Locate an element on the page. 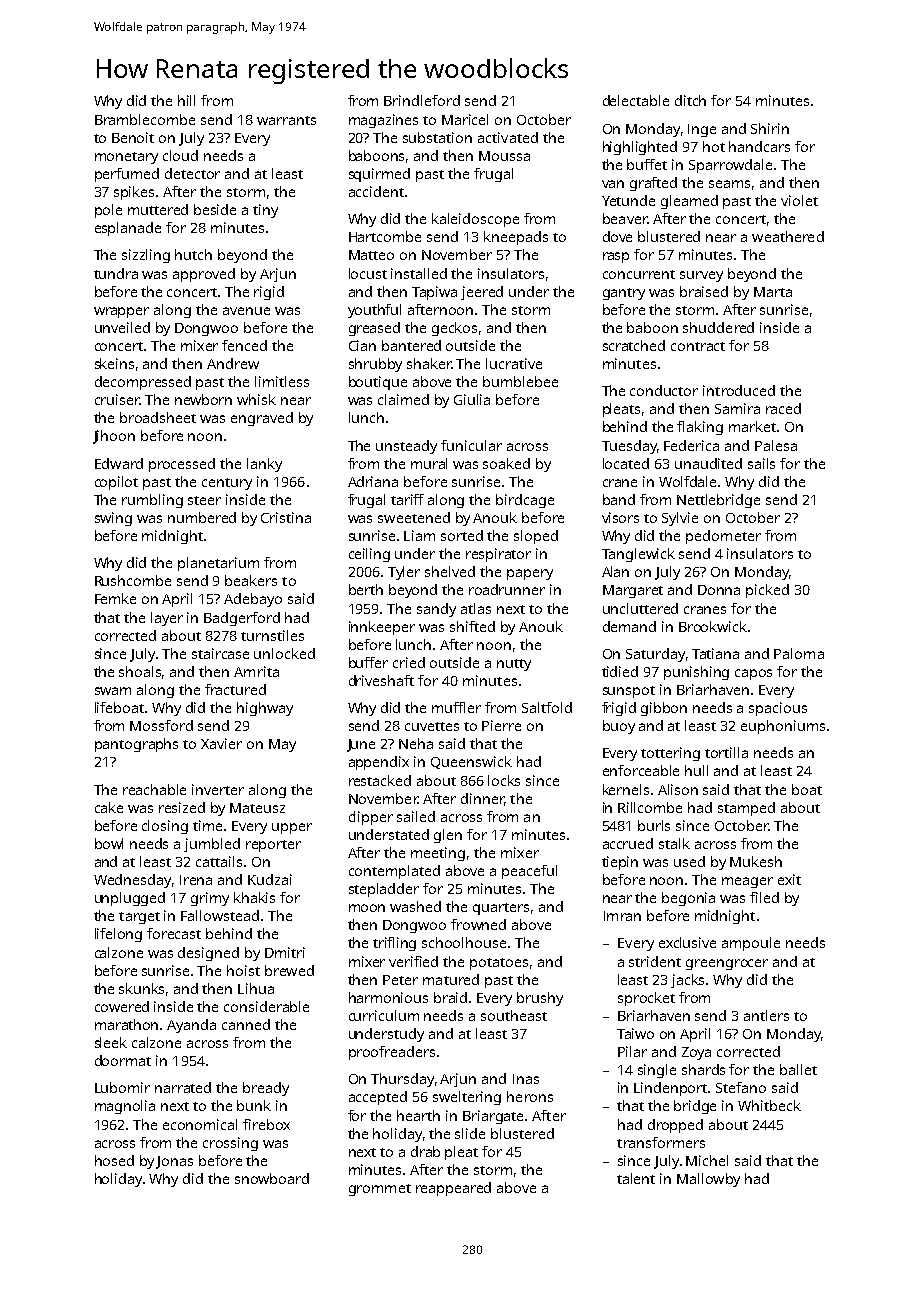 The image size is (924, 1308). shifted is located at coordinates (472, 626).
